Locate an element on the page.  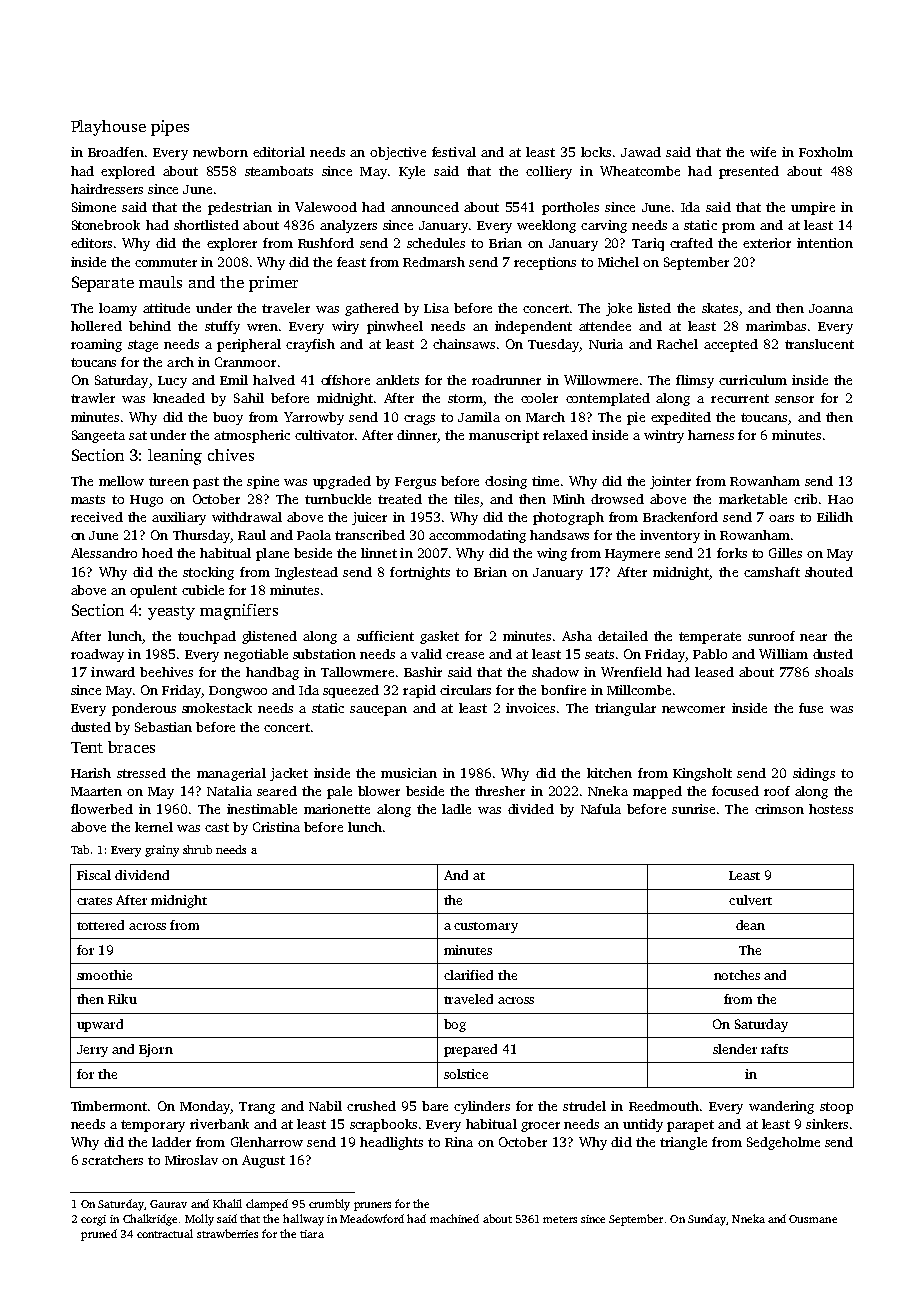
Sunday is located at coordinates (707, 1220).
